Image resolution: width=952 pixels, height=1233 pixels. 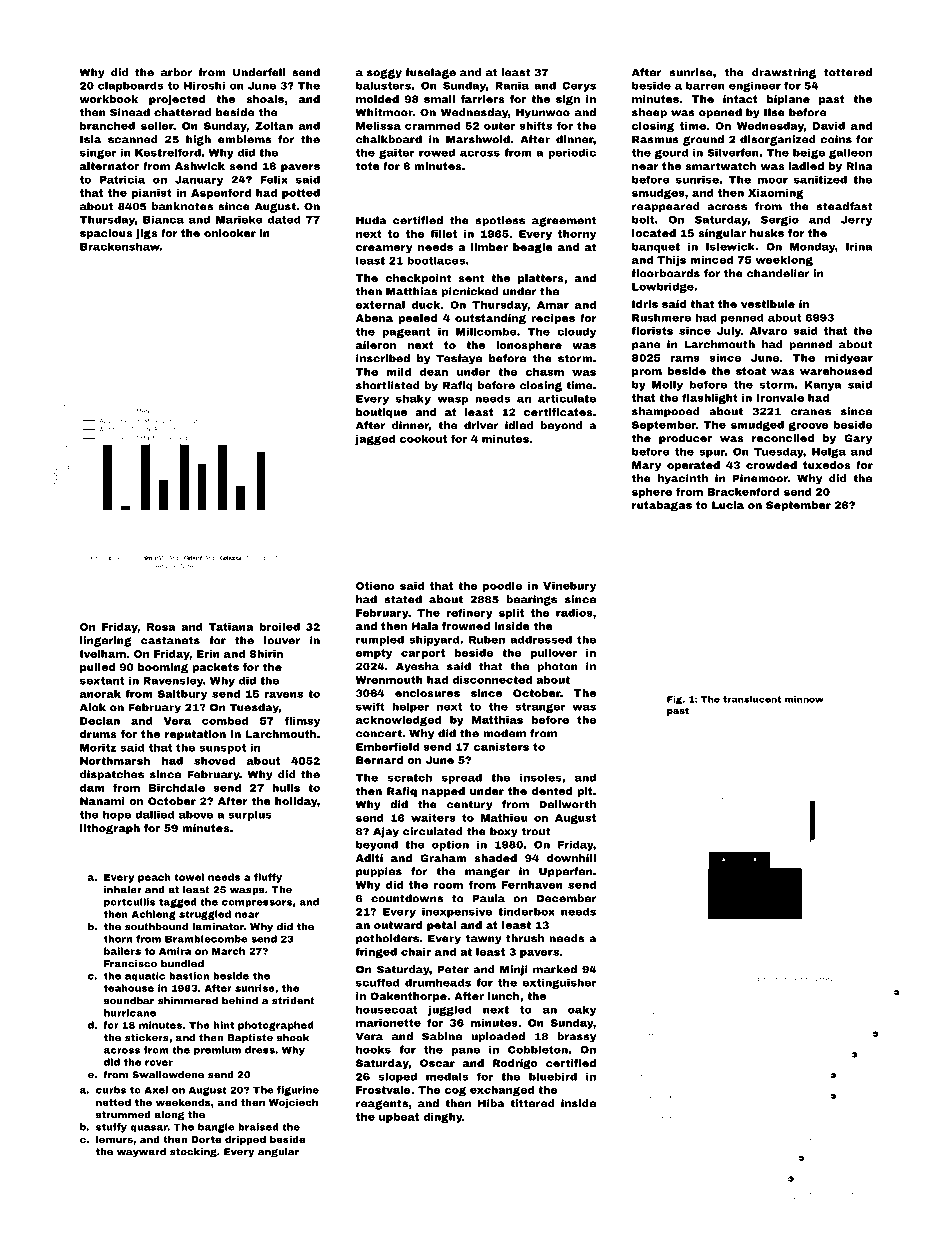 I want to click on downhill, so click(x=571, y=858).
